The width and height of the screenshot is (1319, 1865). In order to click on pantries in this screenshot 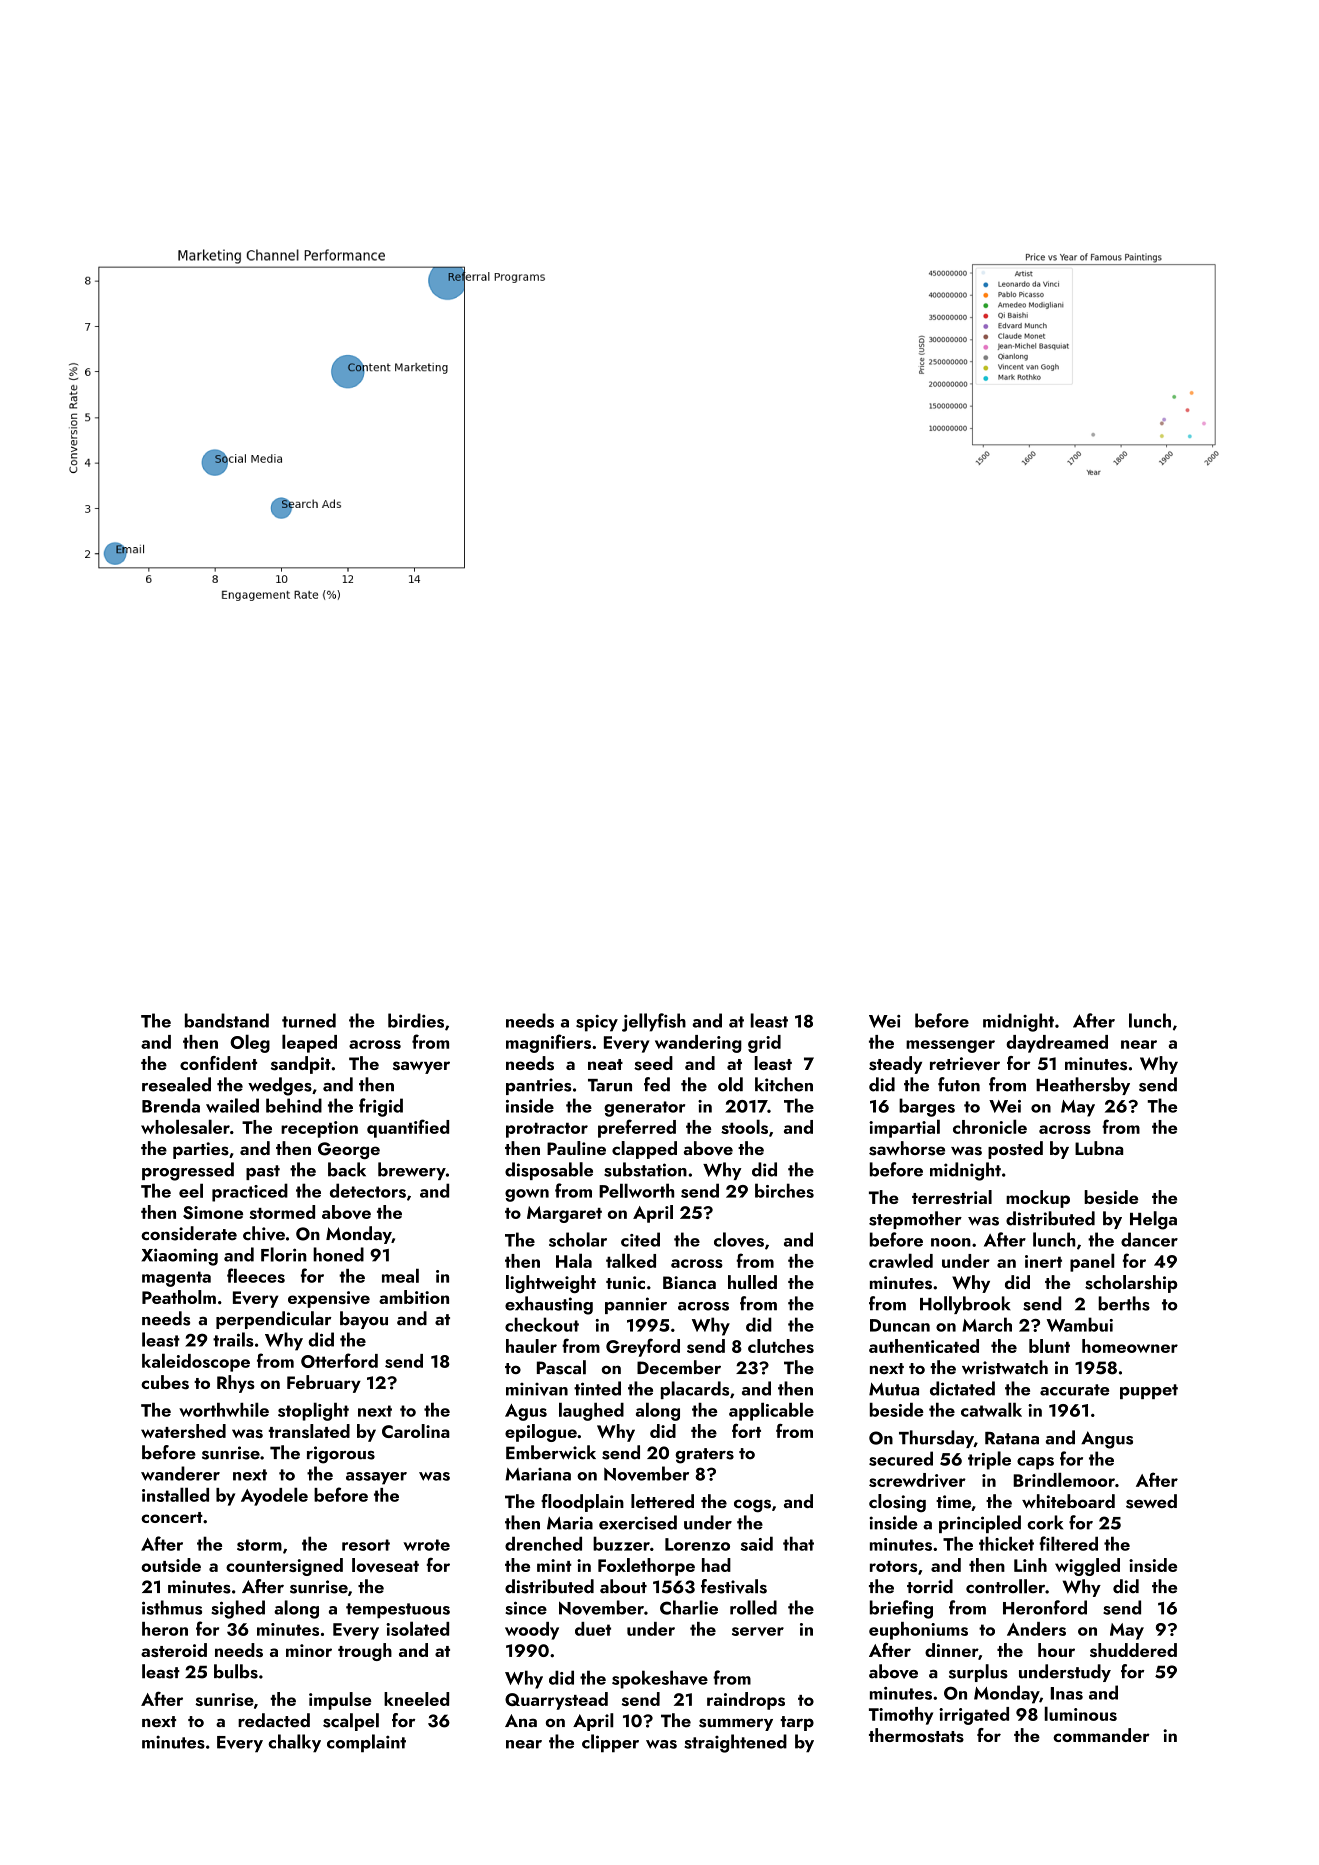, I will do `click(538, 1086)`.
